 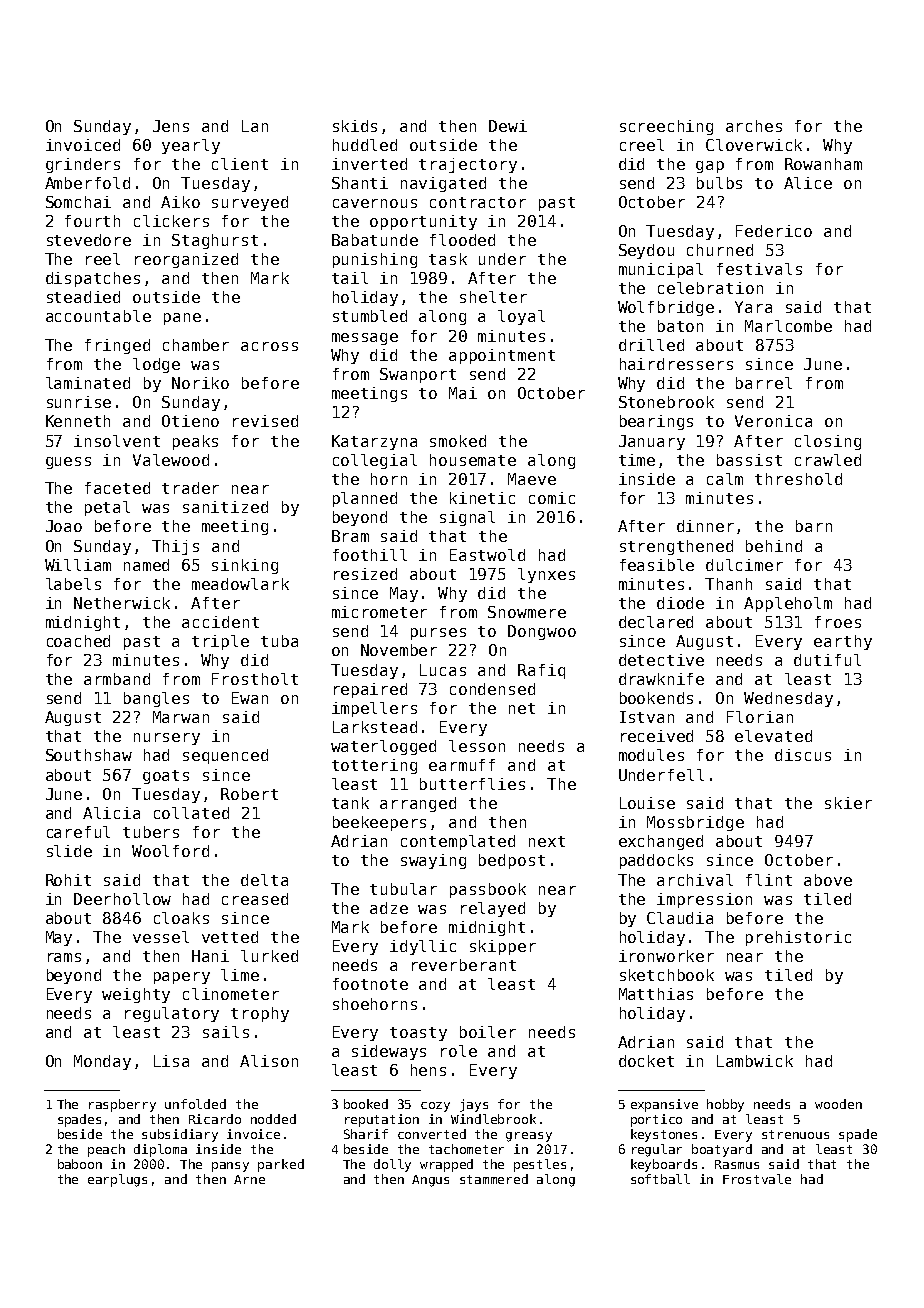 I want to click on barn, so click(x=814, y=526).
